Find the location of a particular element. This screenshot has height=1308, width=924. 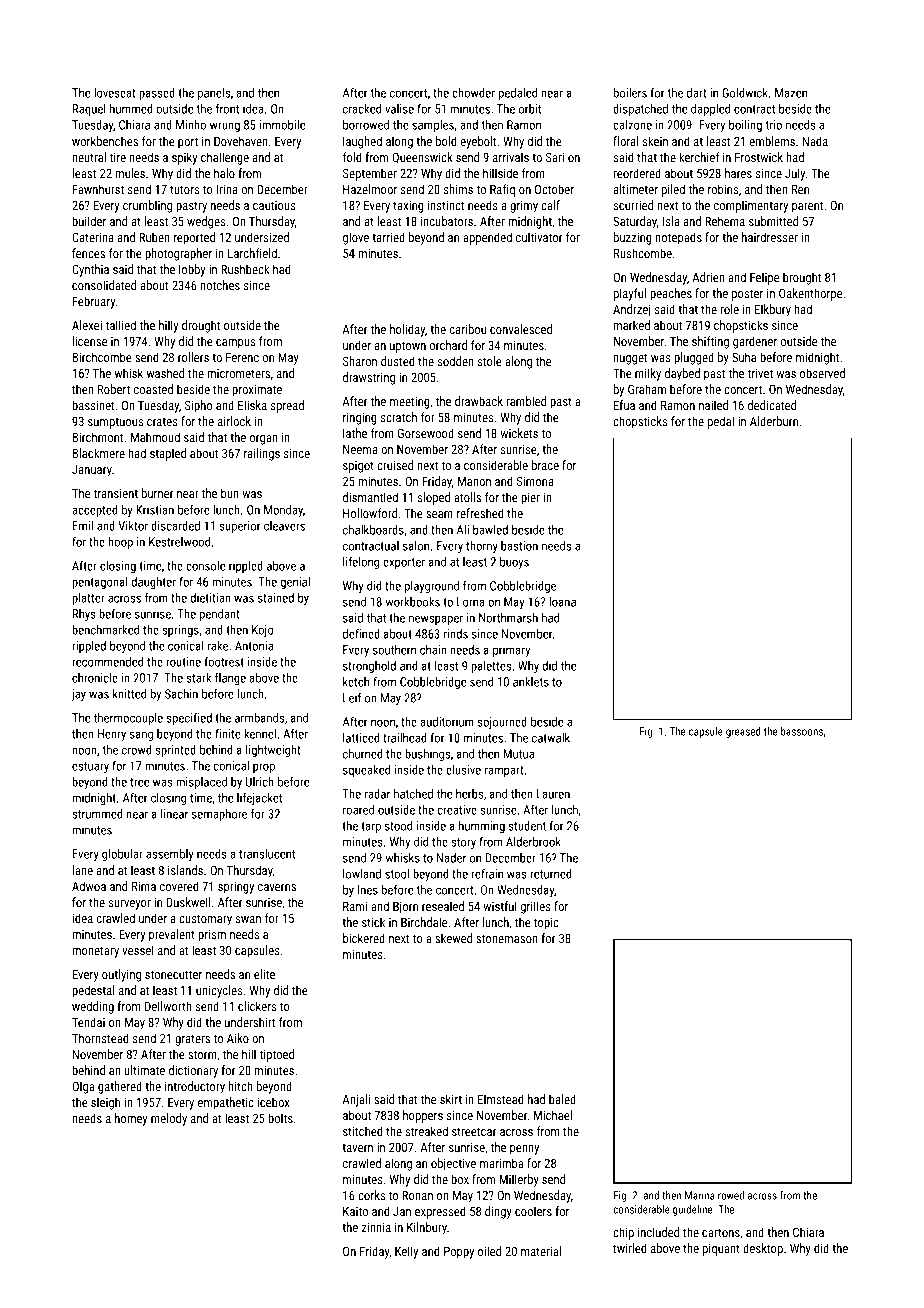

crates is located at coordinates (162, 421).
